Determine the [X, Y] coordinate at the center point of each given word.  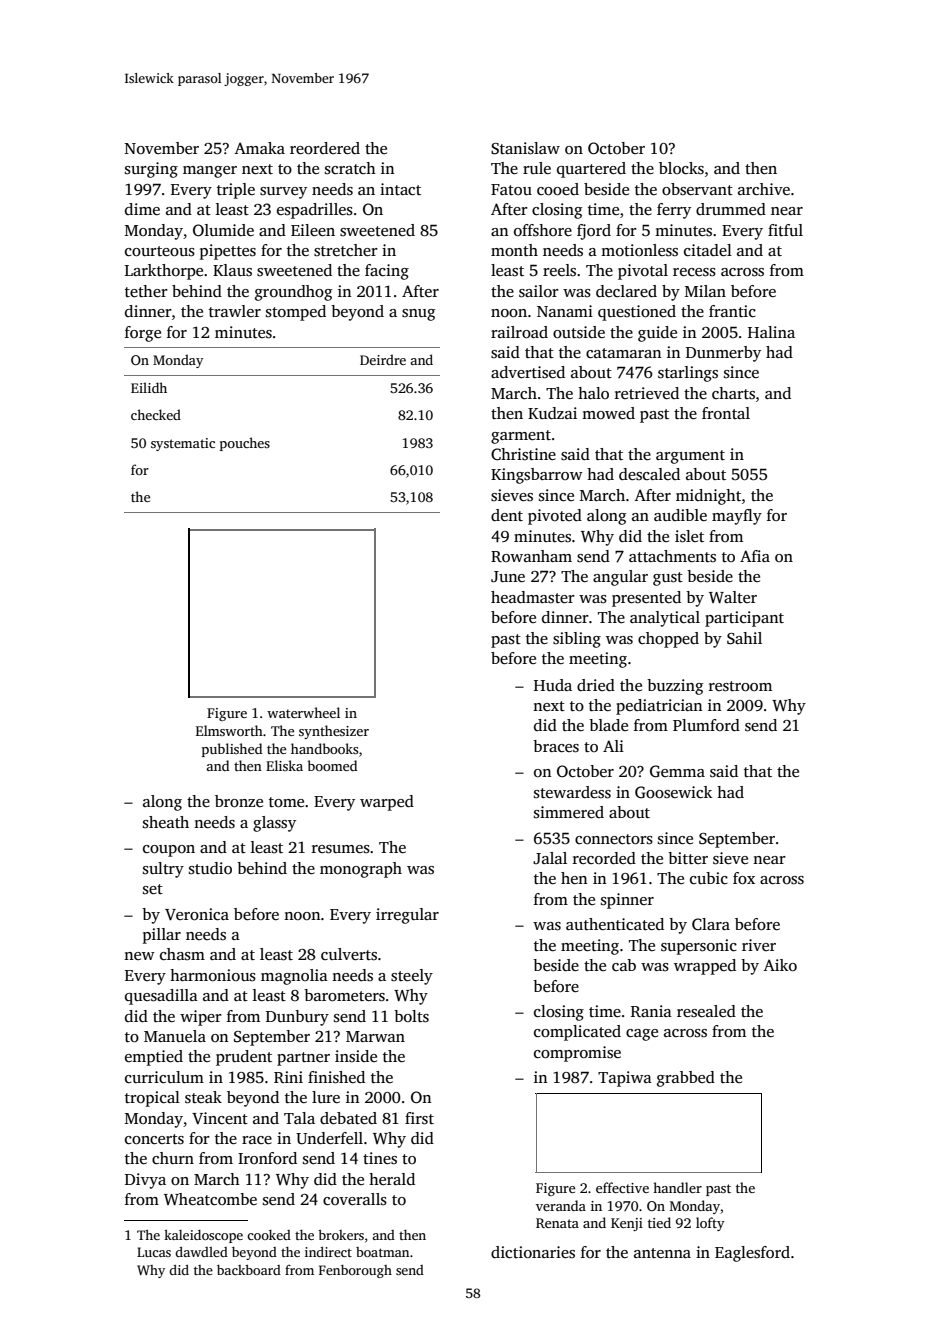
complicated [577, 1033]
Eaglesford [752, 1254]
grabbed [686, 1079]
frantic [732, 311]
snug [418, 315]
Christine [523, 454]
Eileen [313, 230]
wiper [201, 1018]
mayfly [737, 517]
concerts [154, 1139]
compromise [577, 1054]
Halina [771, 332]
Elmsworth [229, 730]
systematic [183, 444]
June [508, 577]
